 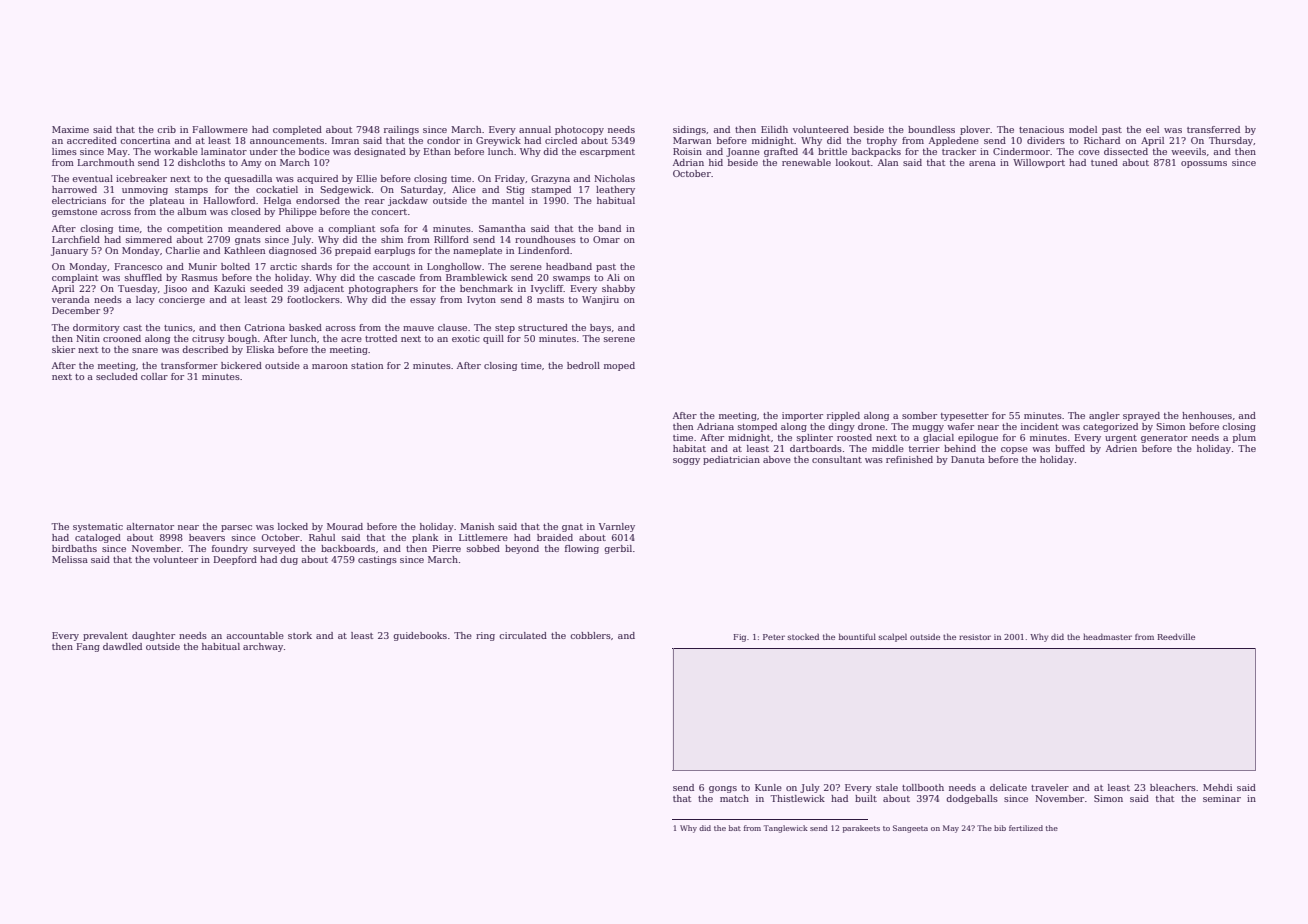 I want to click on Adrien, so click(x=1121, y=448).
